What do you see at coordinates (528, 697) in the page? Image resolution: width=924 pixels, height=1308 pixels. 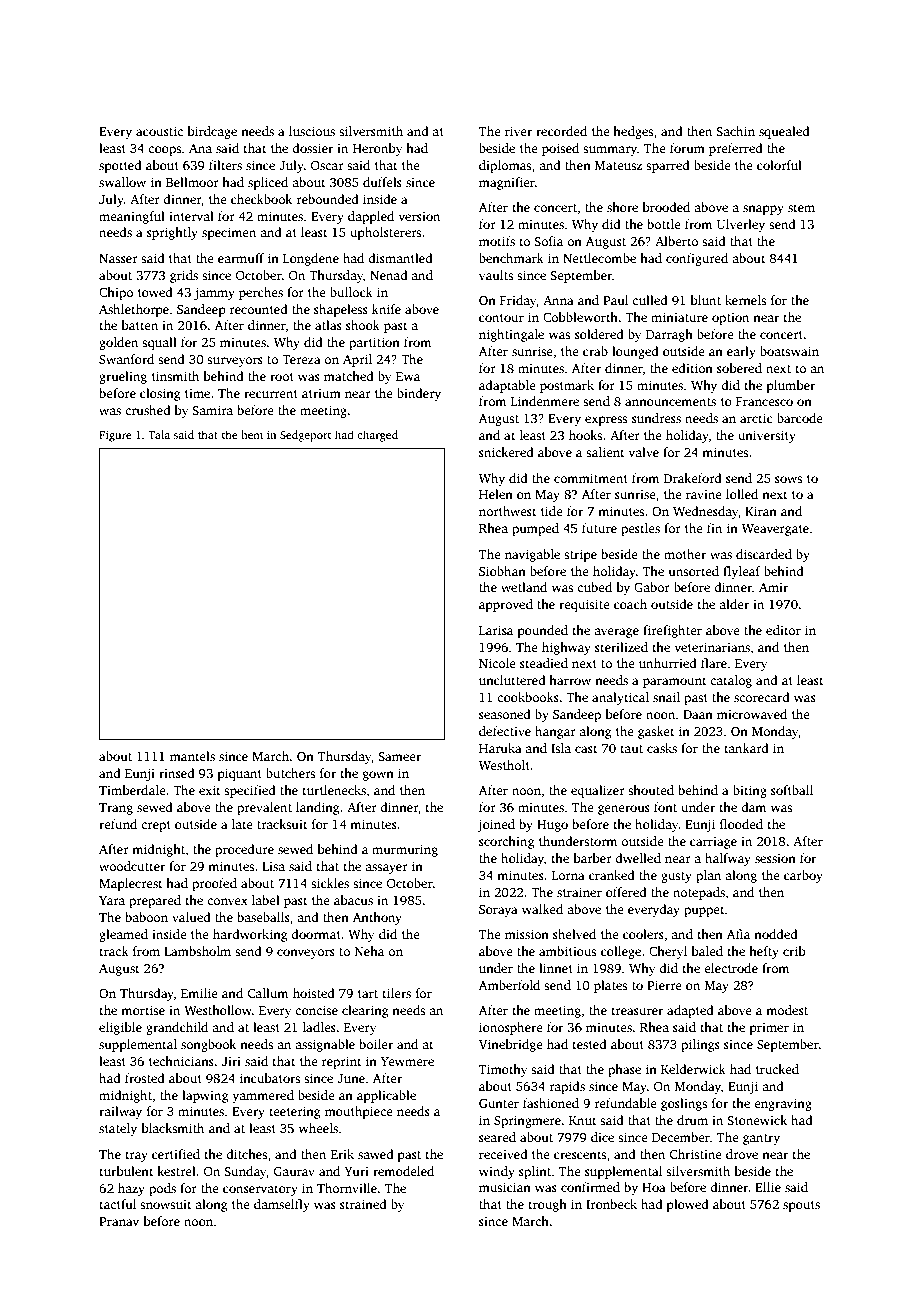 I see `cookbooks` at bounding box center [528, 697].
